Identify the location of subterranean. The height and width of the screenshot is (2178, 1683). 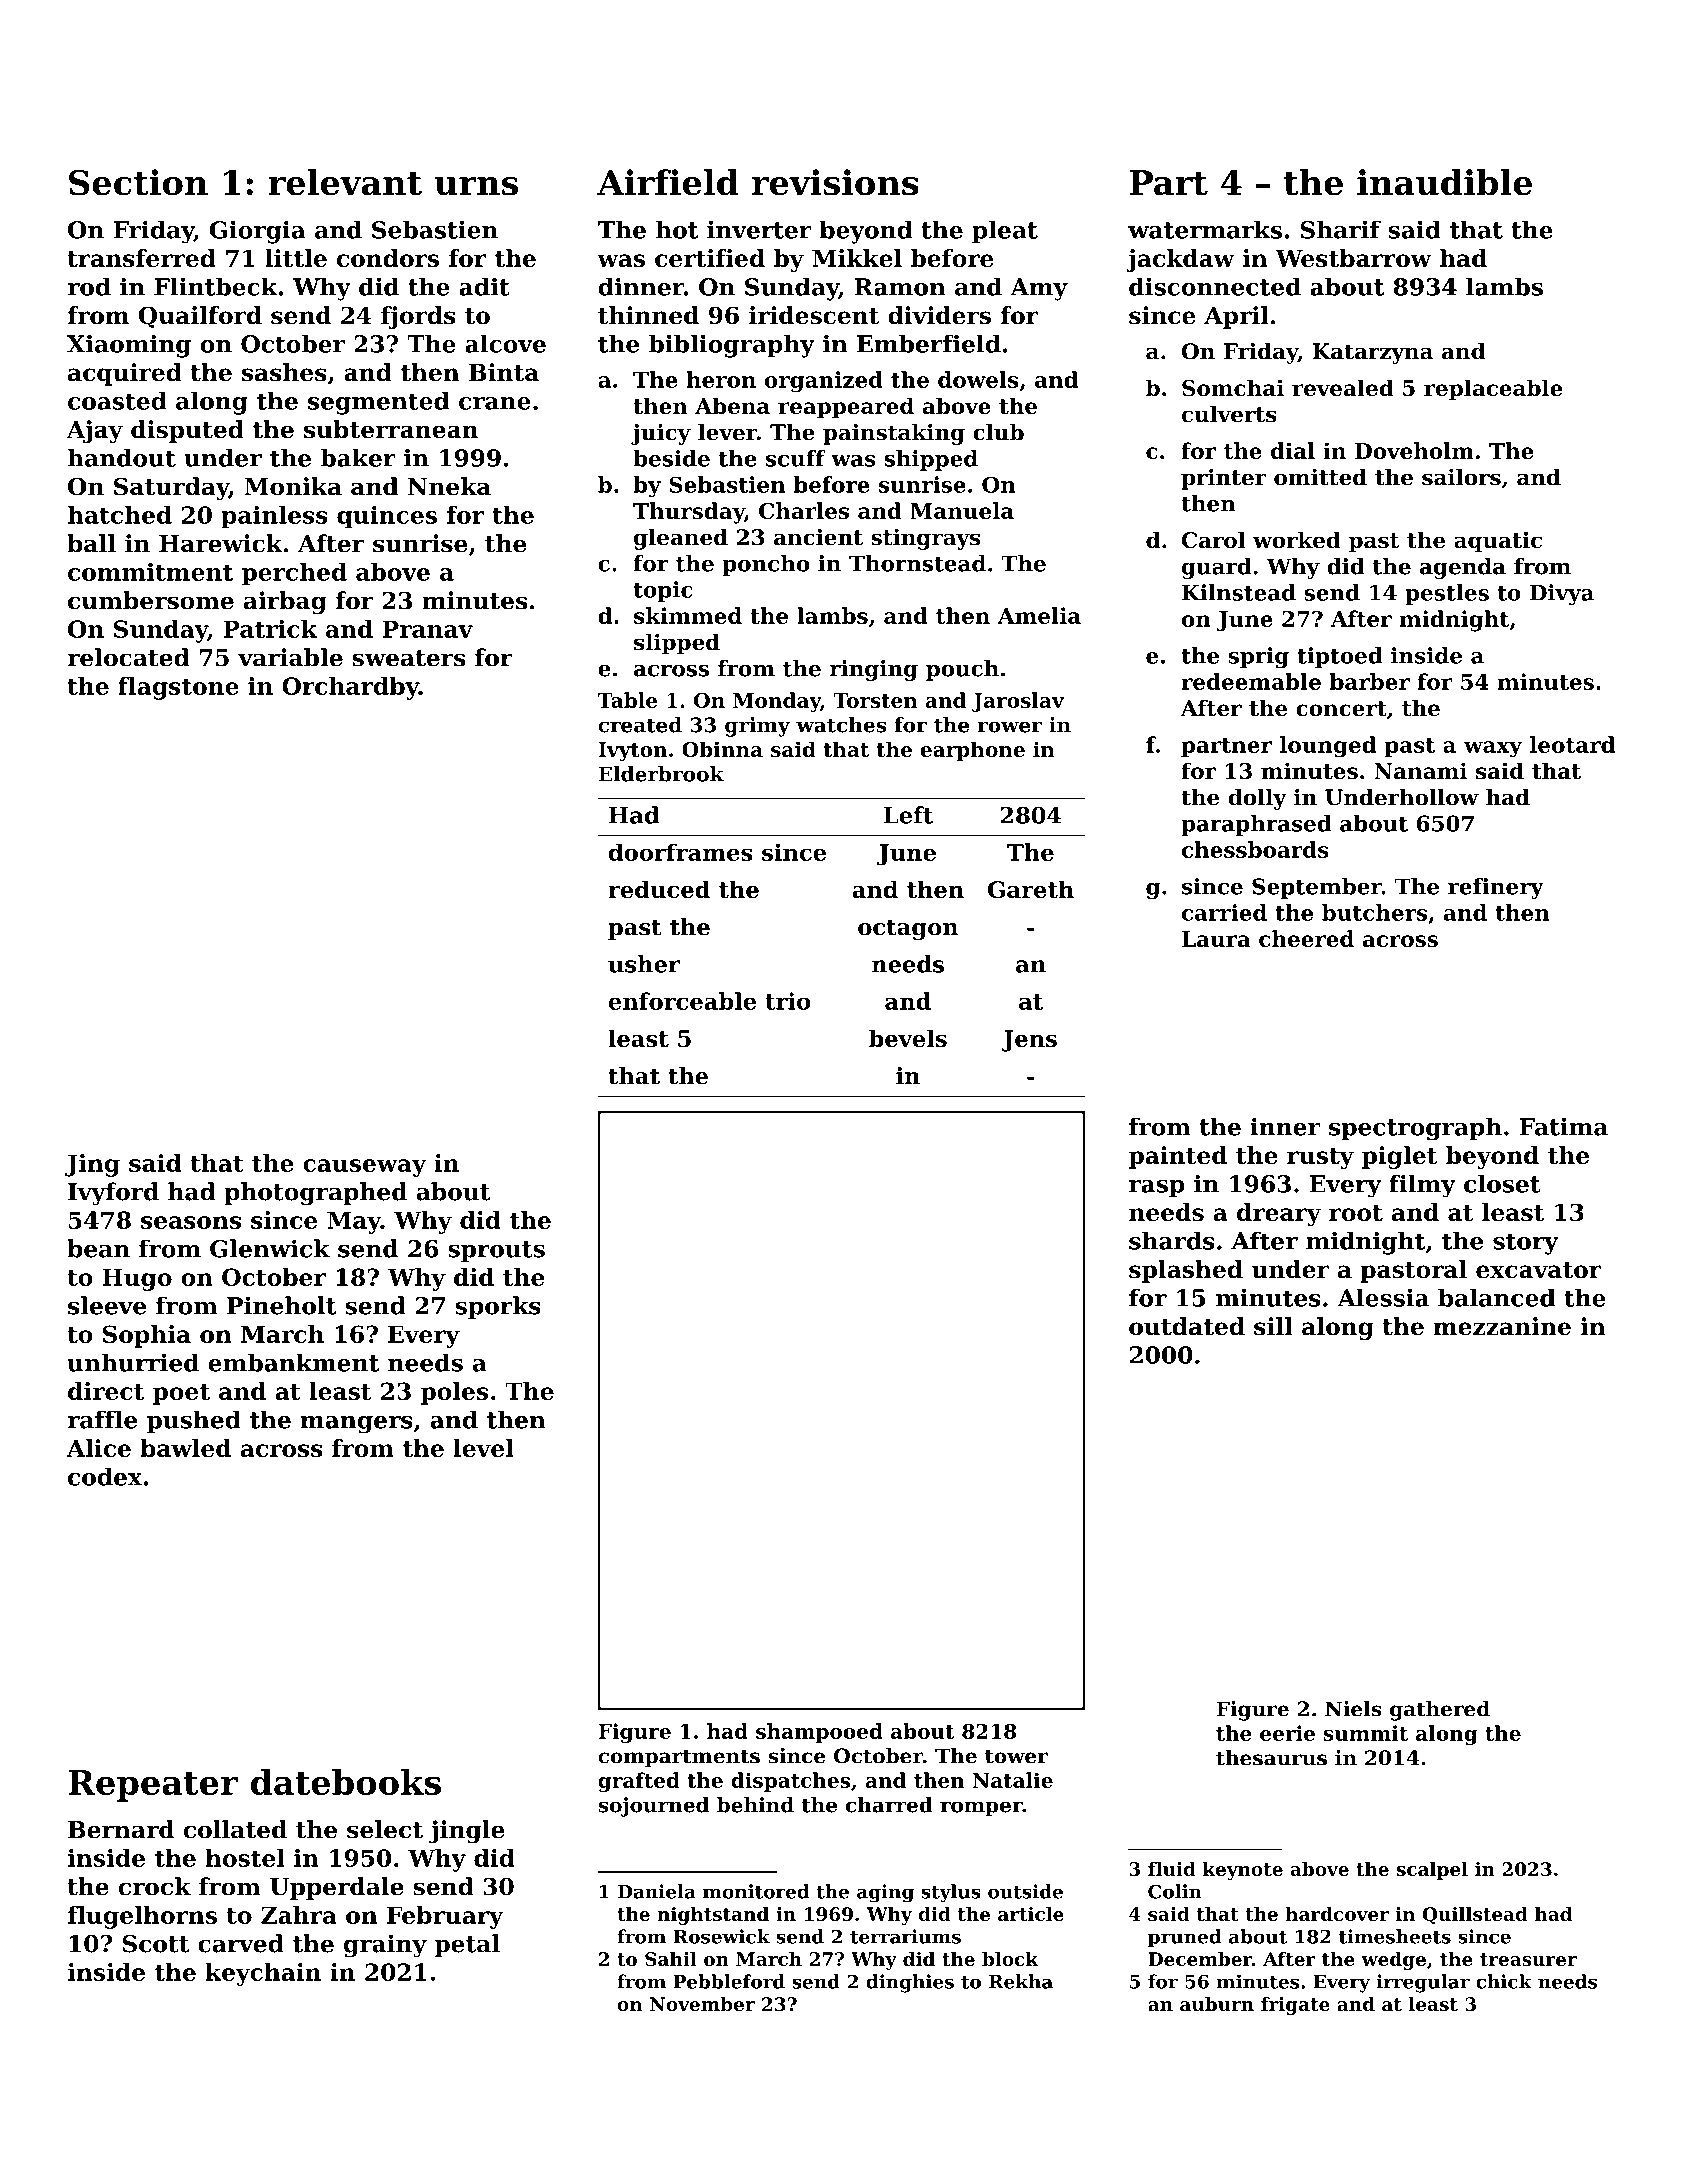
(391, 429).
